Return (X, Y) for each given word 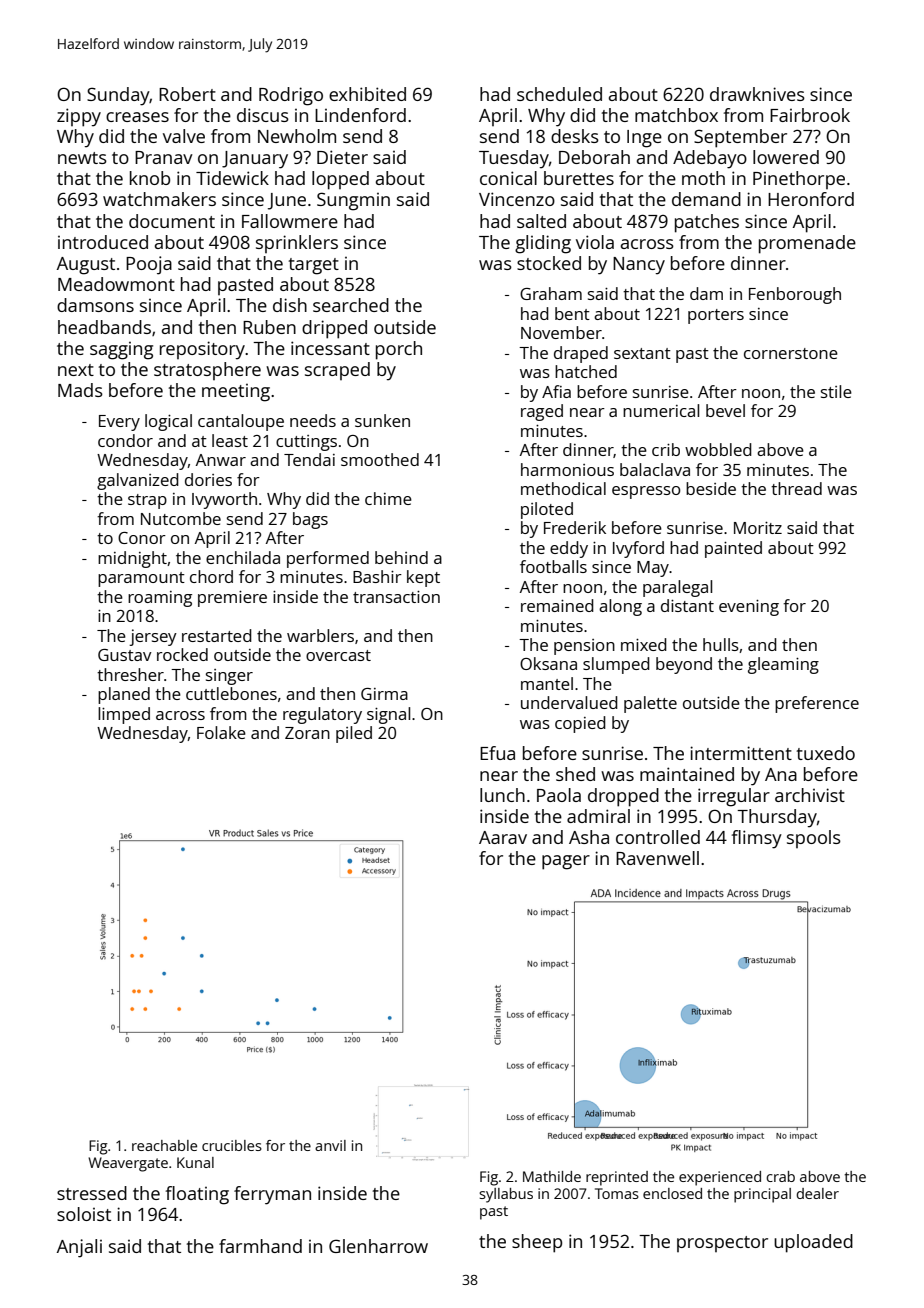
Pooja (149, 265)
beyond (684, 665)
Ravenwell (657, 858)
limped (124, 715)
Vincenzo (517, 199)
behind (401, 557)
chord (211, 576)
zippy (79, 117)
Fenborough (795, 295)
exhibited (367, 94)
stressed (92, 1193)
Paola (559, 795)
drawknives (757, 94)
